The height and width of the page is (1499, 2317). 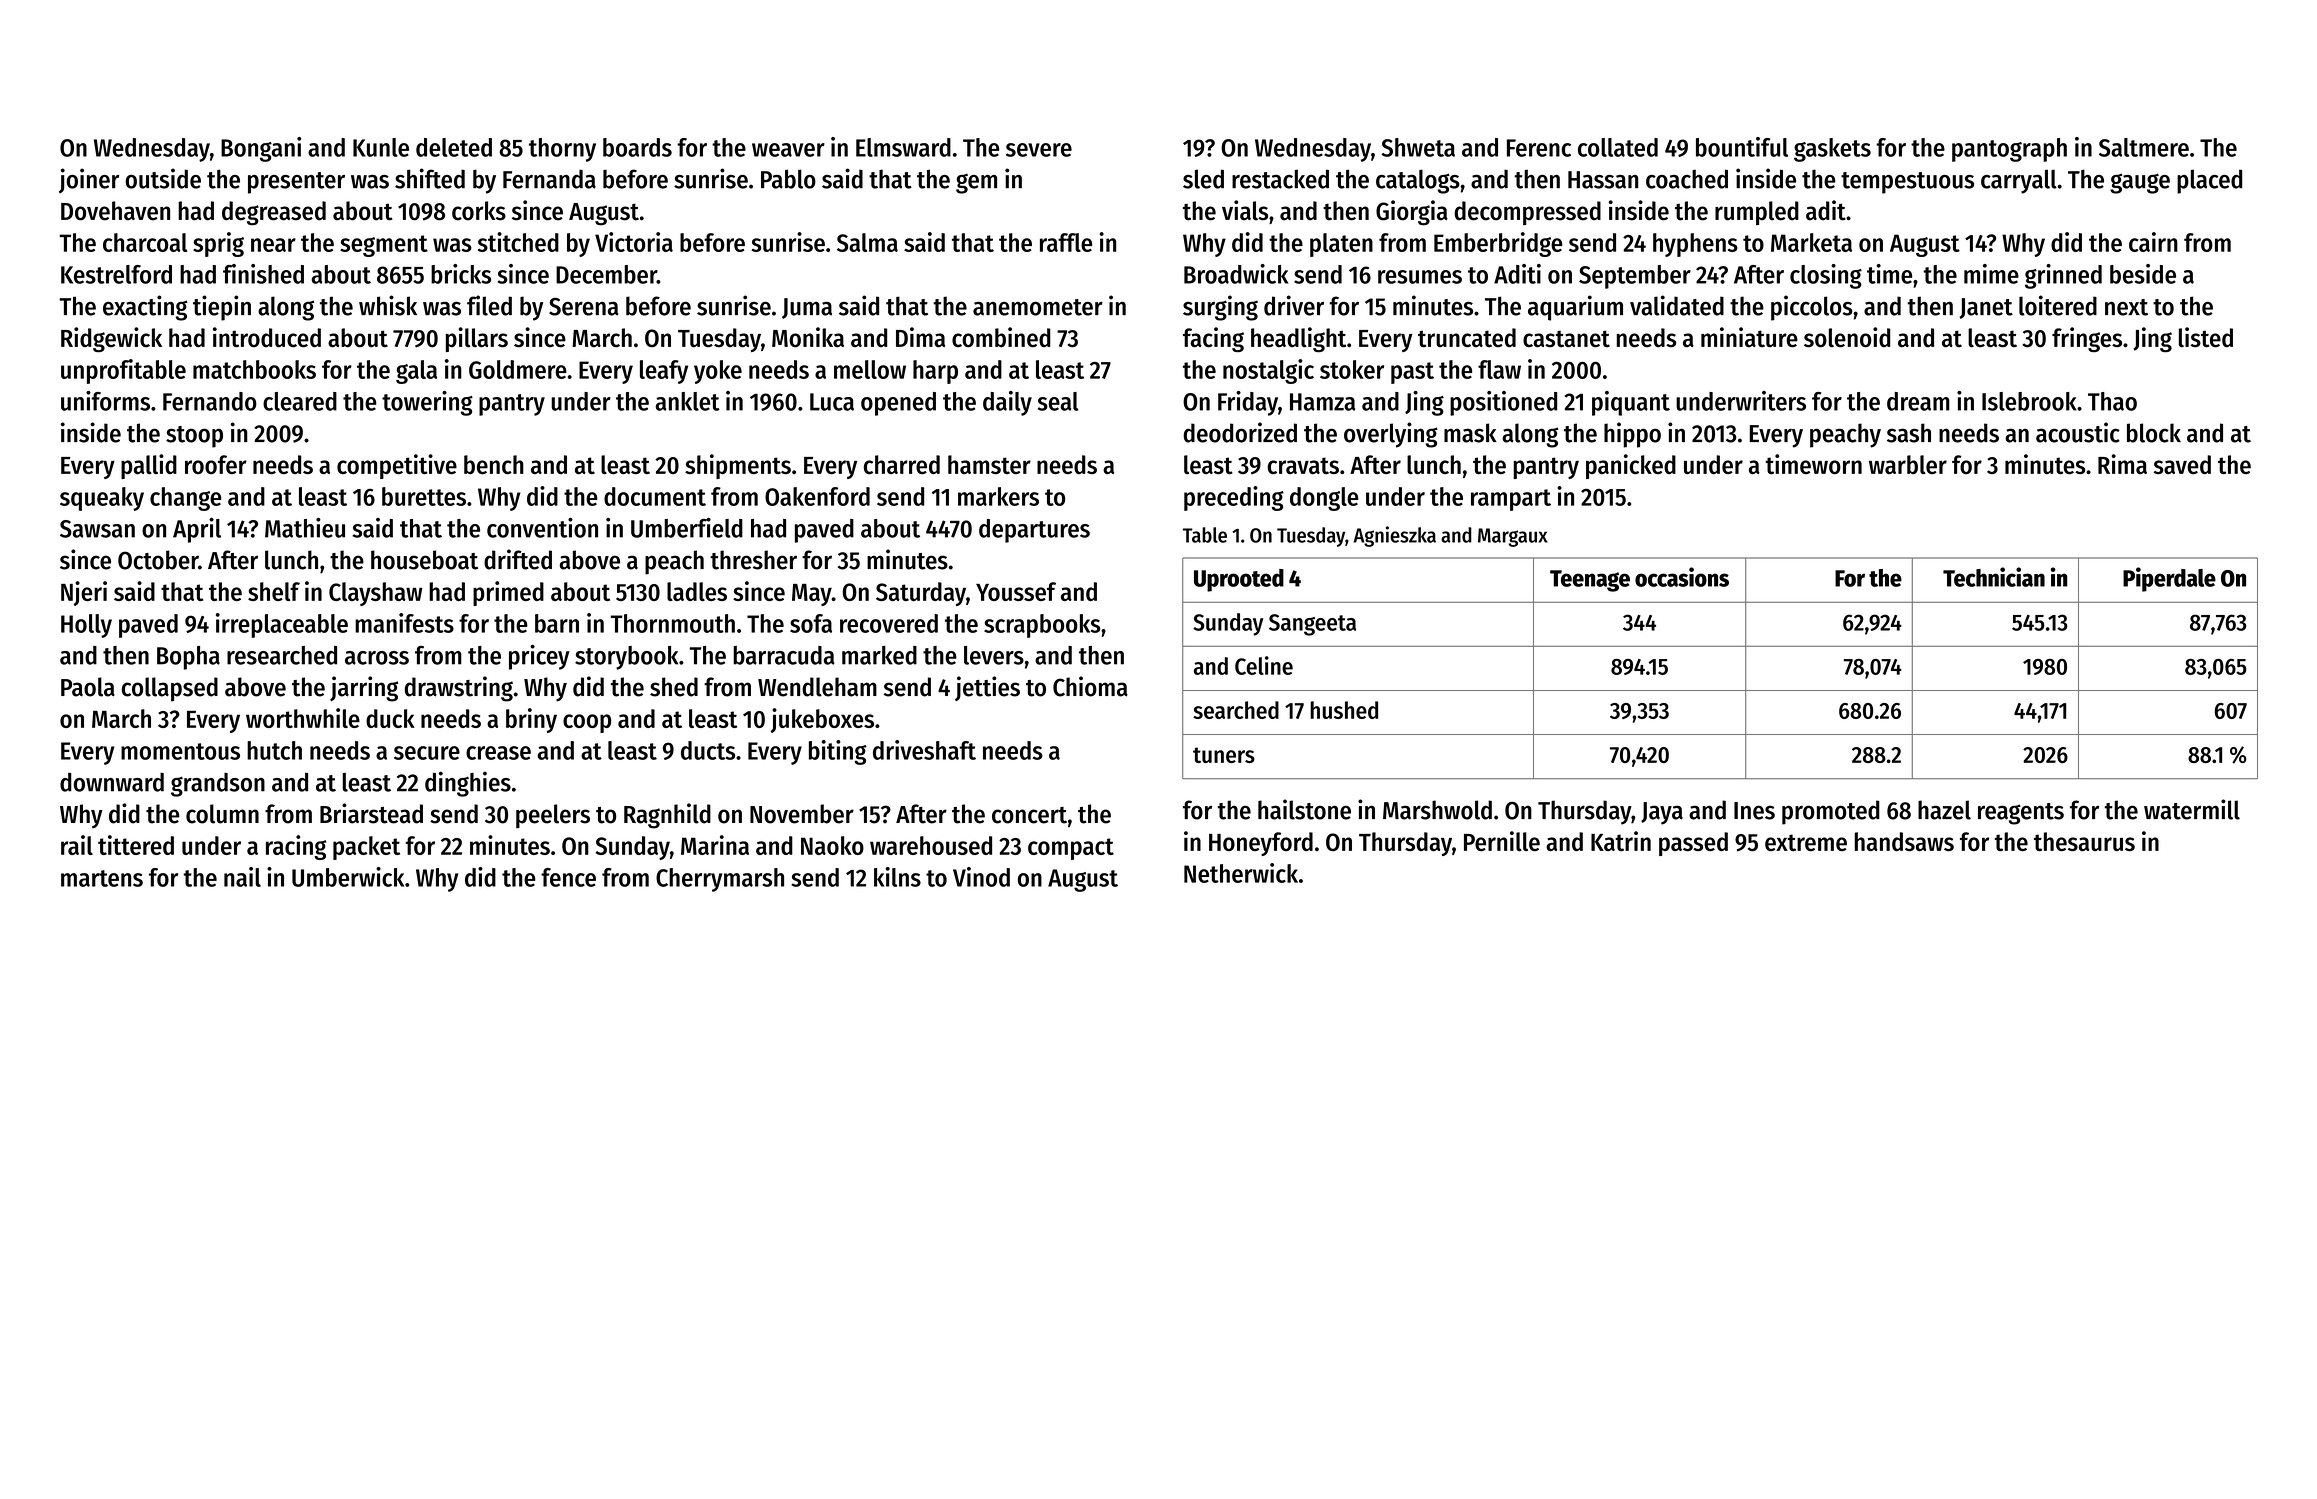 What do you see at coordinates (1248, 403) in the page?
I see `Friday` at bounding box center [1248, 403].
